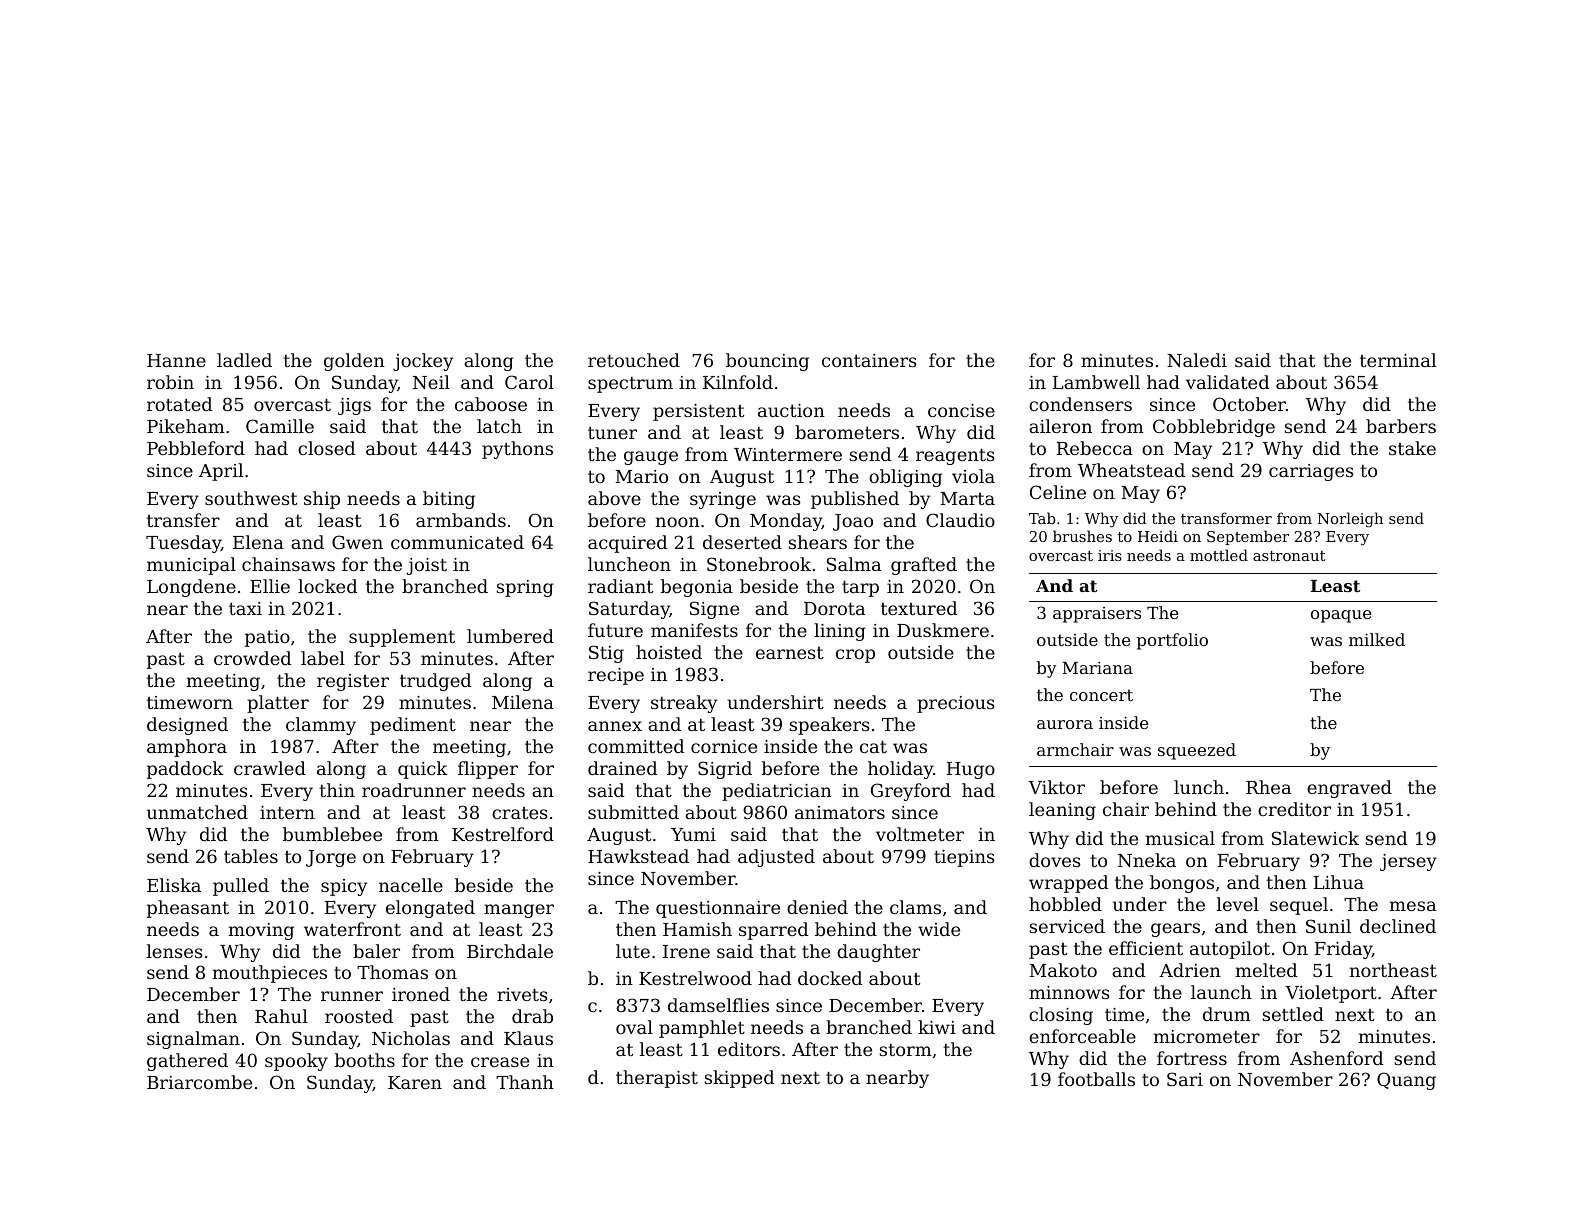 The width and height of the screenshot is (1583, 1224). I want to click on crop, so click(855, 656).
